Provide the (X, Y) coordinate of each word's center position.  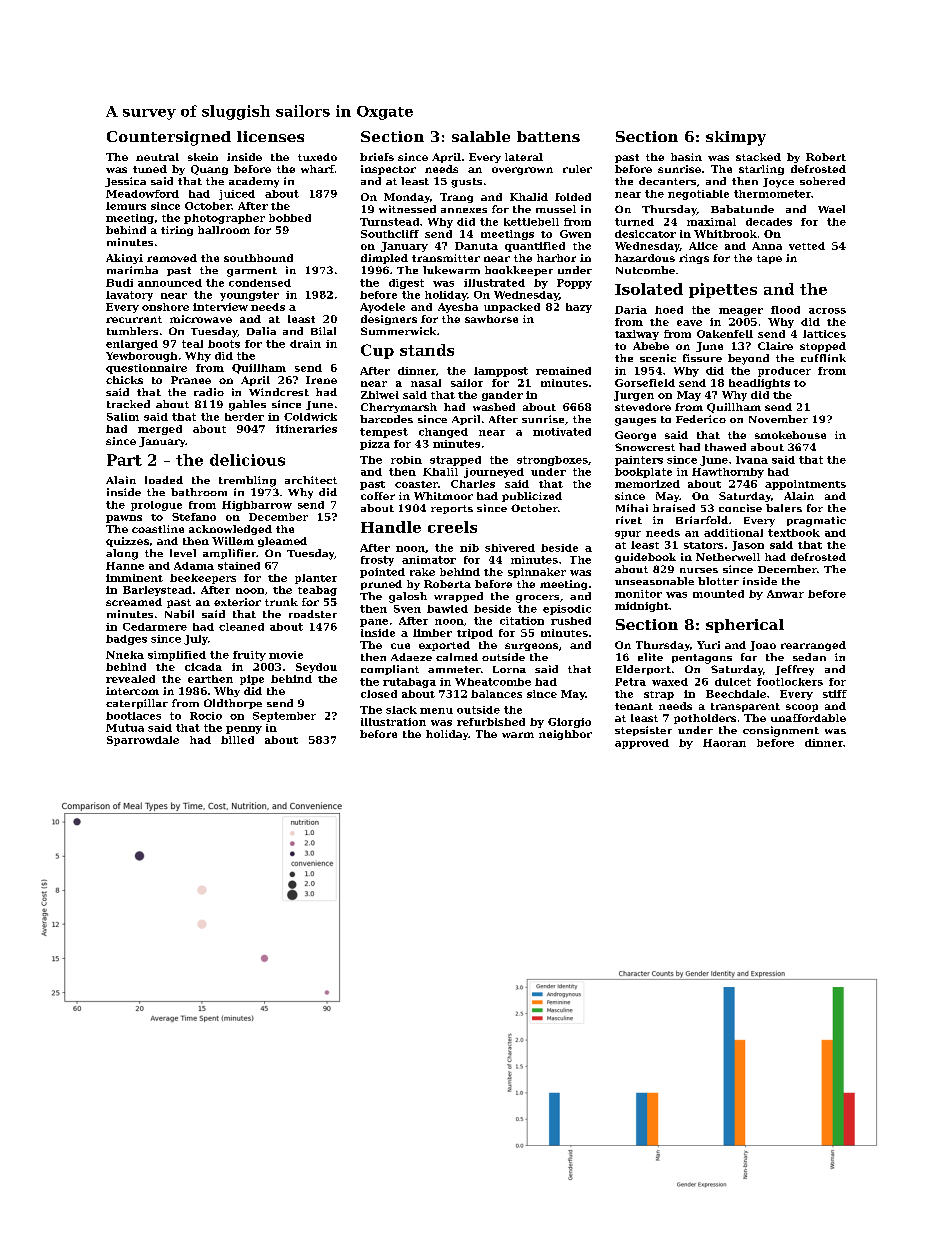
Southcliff (390, 234)
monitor (638, 594)
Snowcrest (645, 447)
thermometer (772, 194)
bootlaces (133, 716)
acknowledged (230, 530)
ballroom (224, 230)
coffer (378, 496)
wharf (318, 169)
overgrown (522, 171)
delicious (247, 460)
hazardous (645, 258)
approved (642, 744)
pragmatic (816, 521)
